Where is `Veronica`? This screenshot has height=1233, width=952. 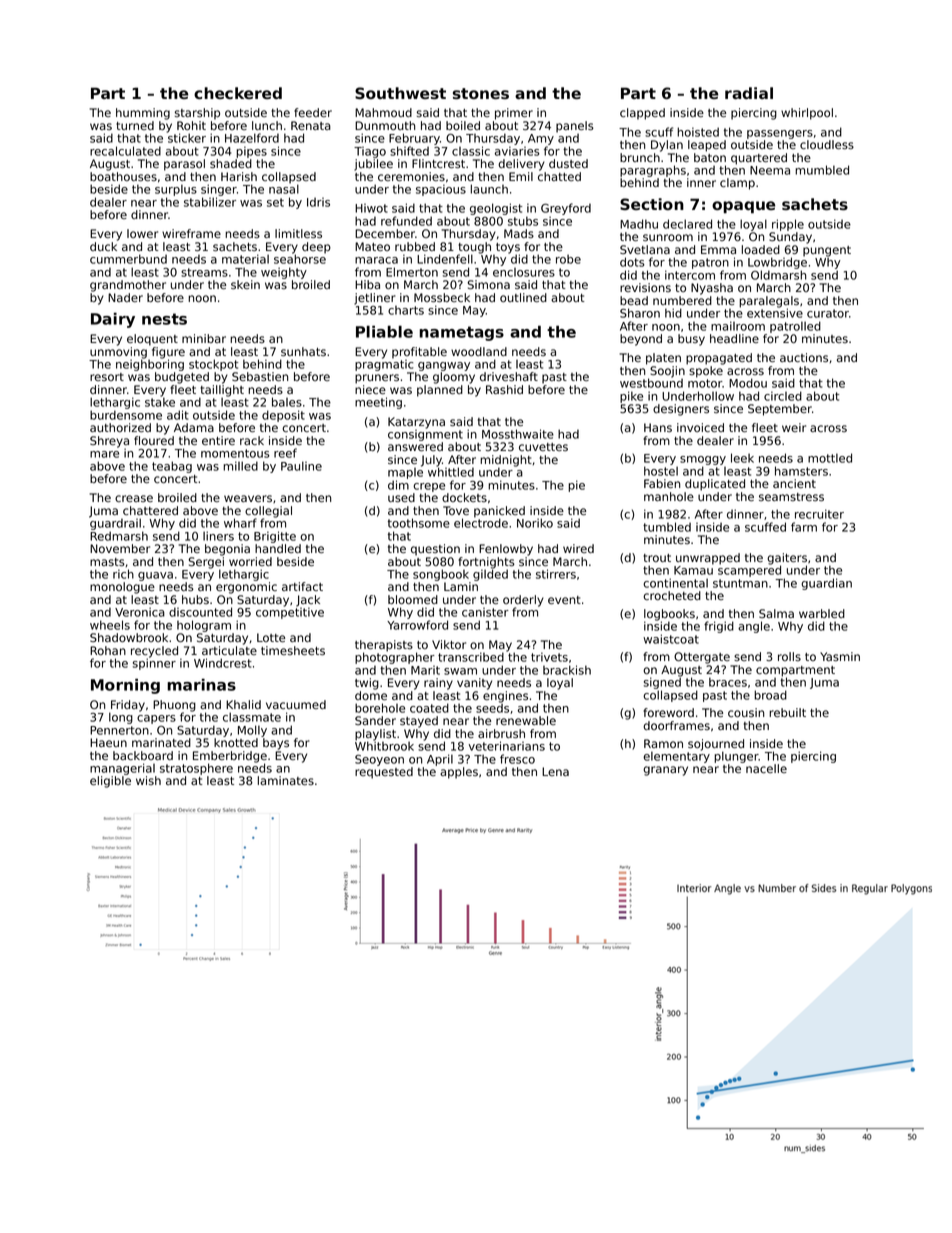 Veronica is located at coordinates (140, 612).
